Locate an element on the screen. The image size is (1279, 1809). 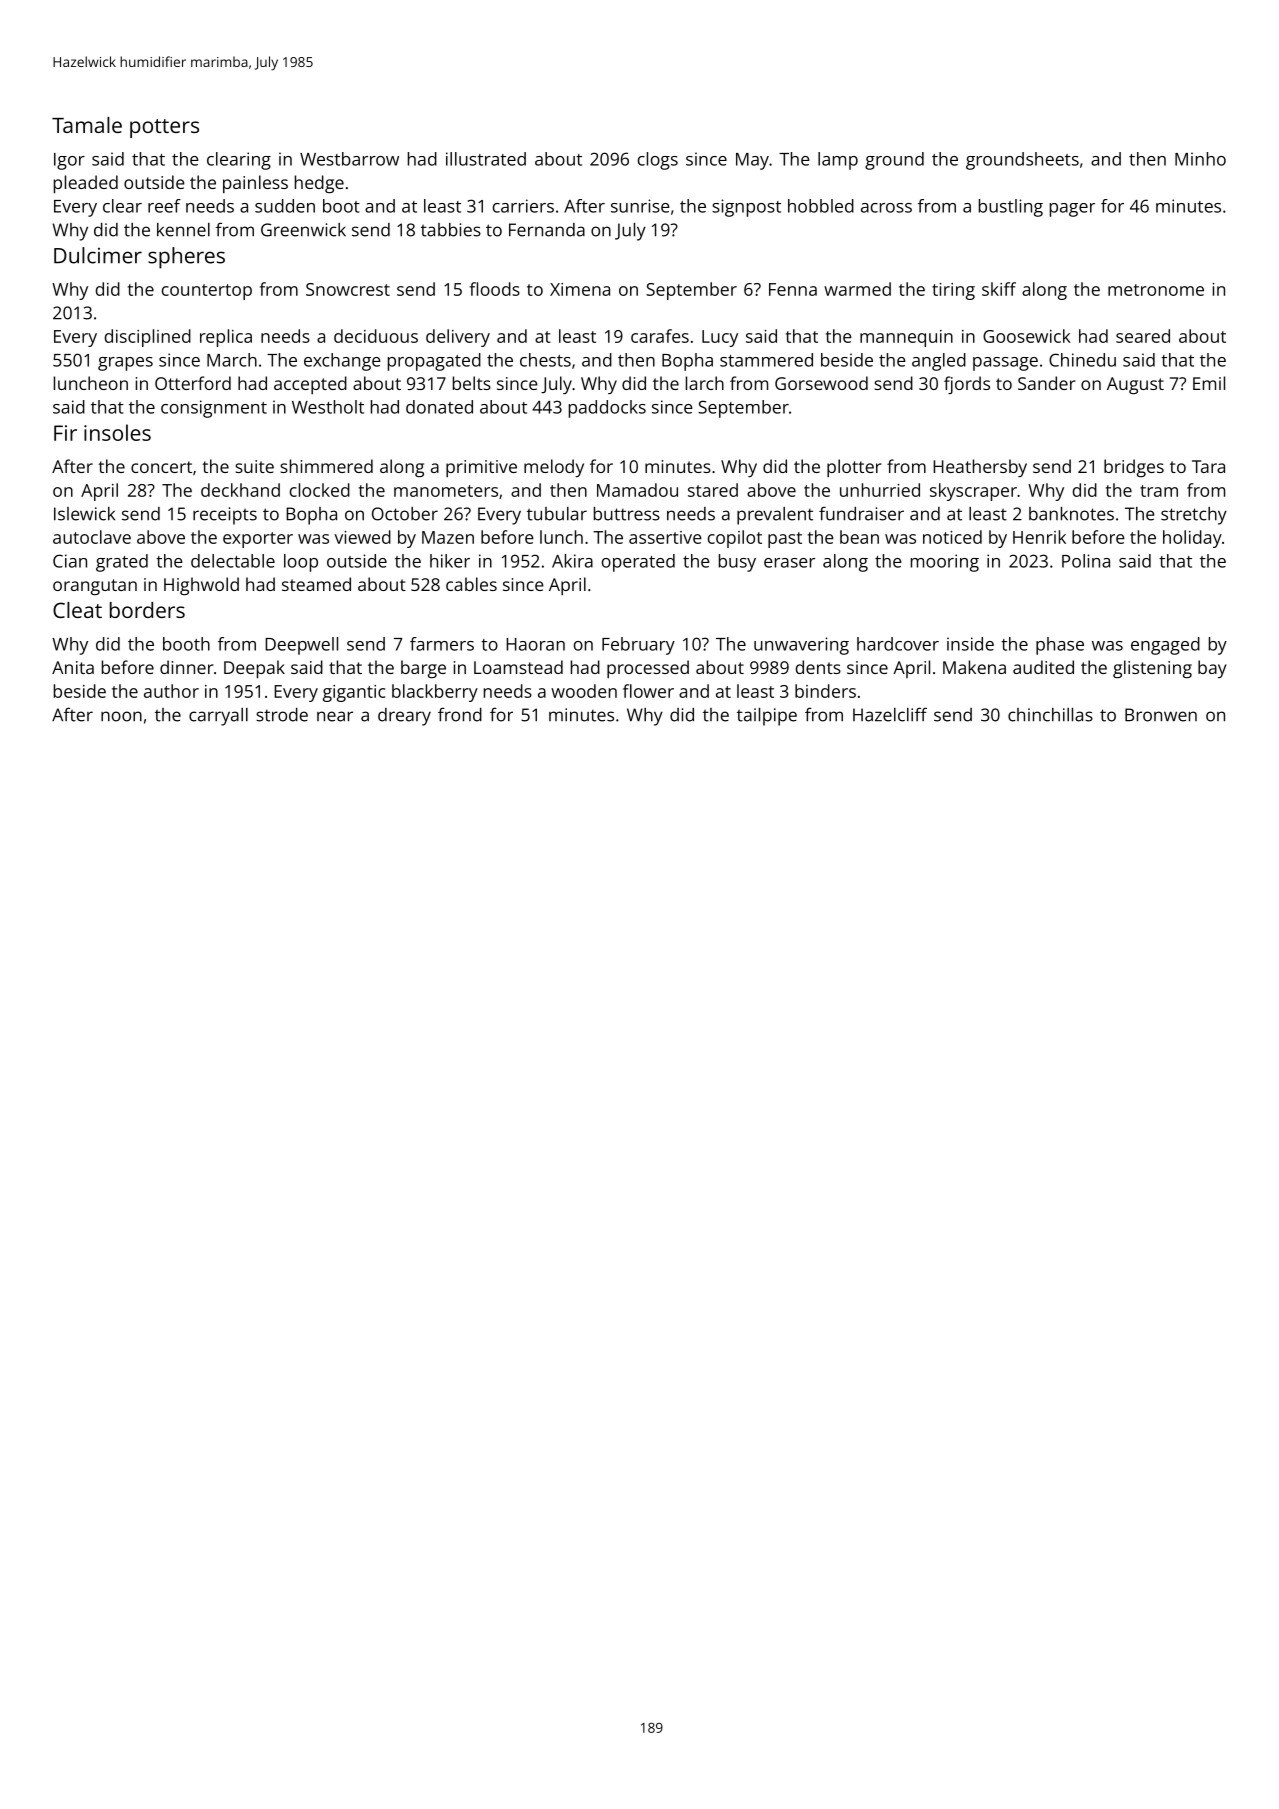
cables is located at coordinates (471, 584).
